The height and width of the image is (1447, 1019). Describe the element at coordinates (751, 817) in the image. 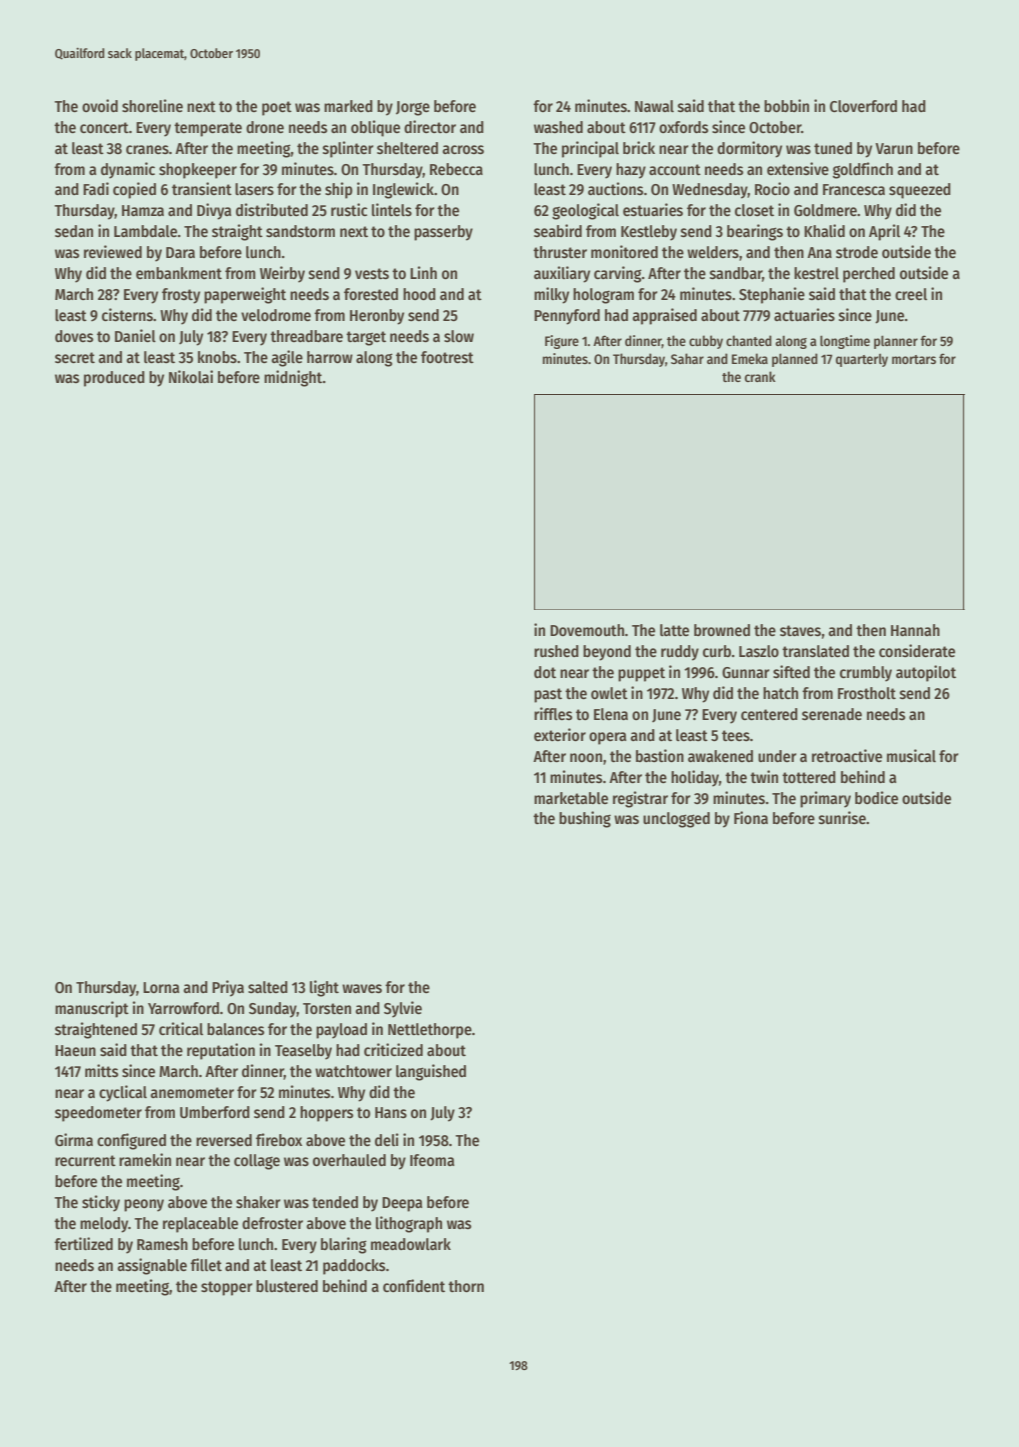

I see `Fiona` at that location.
